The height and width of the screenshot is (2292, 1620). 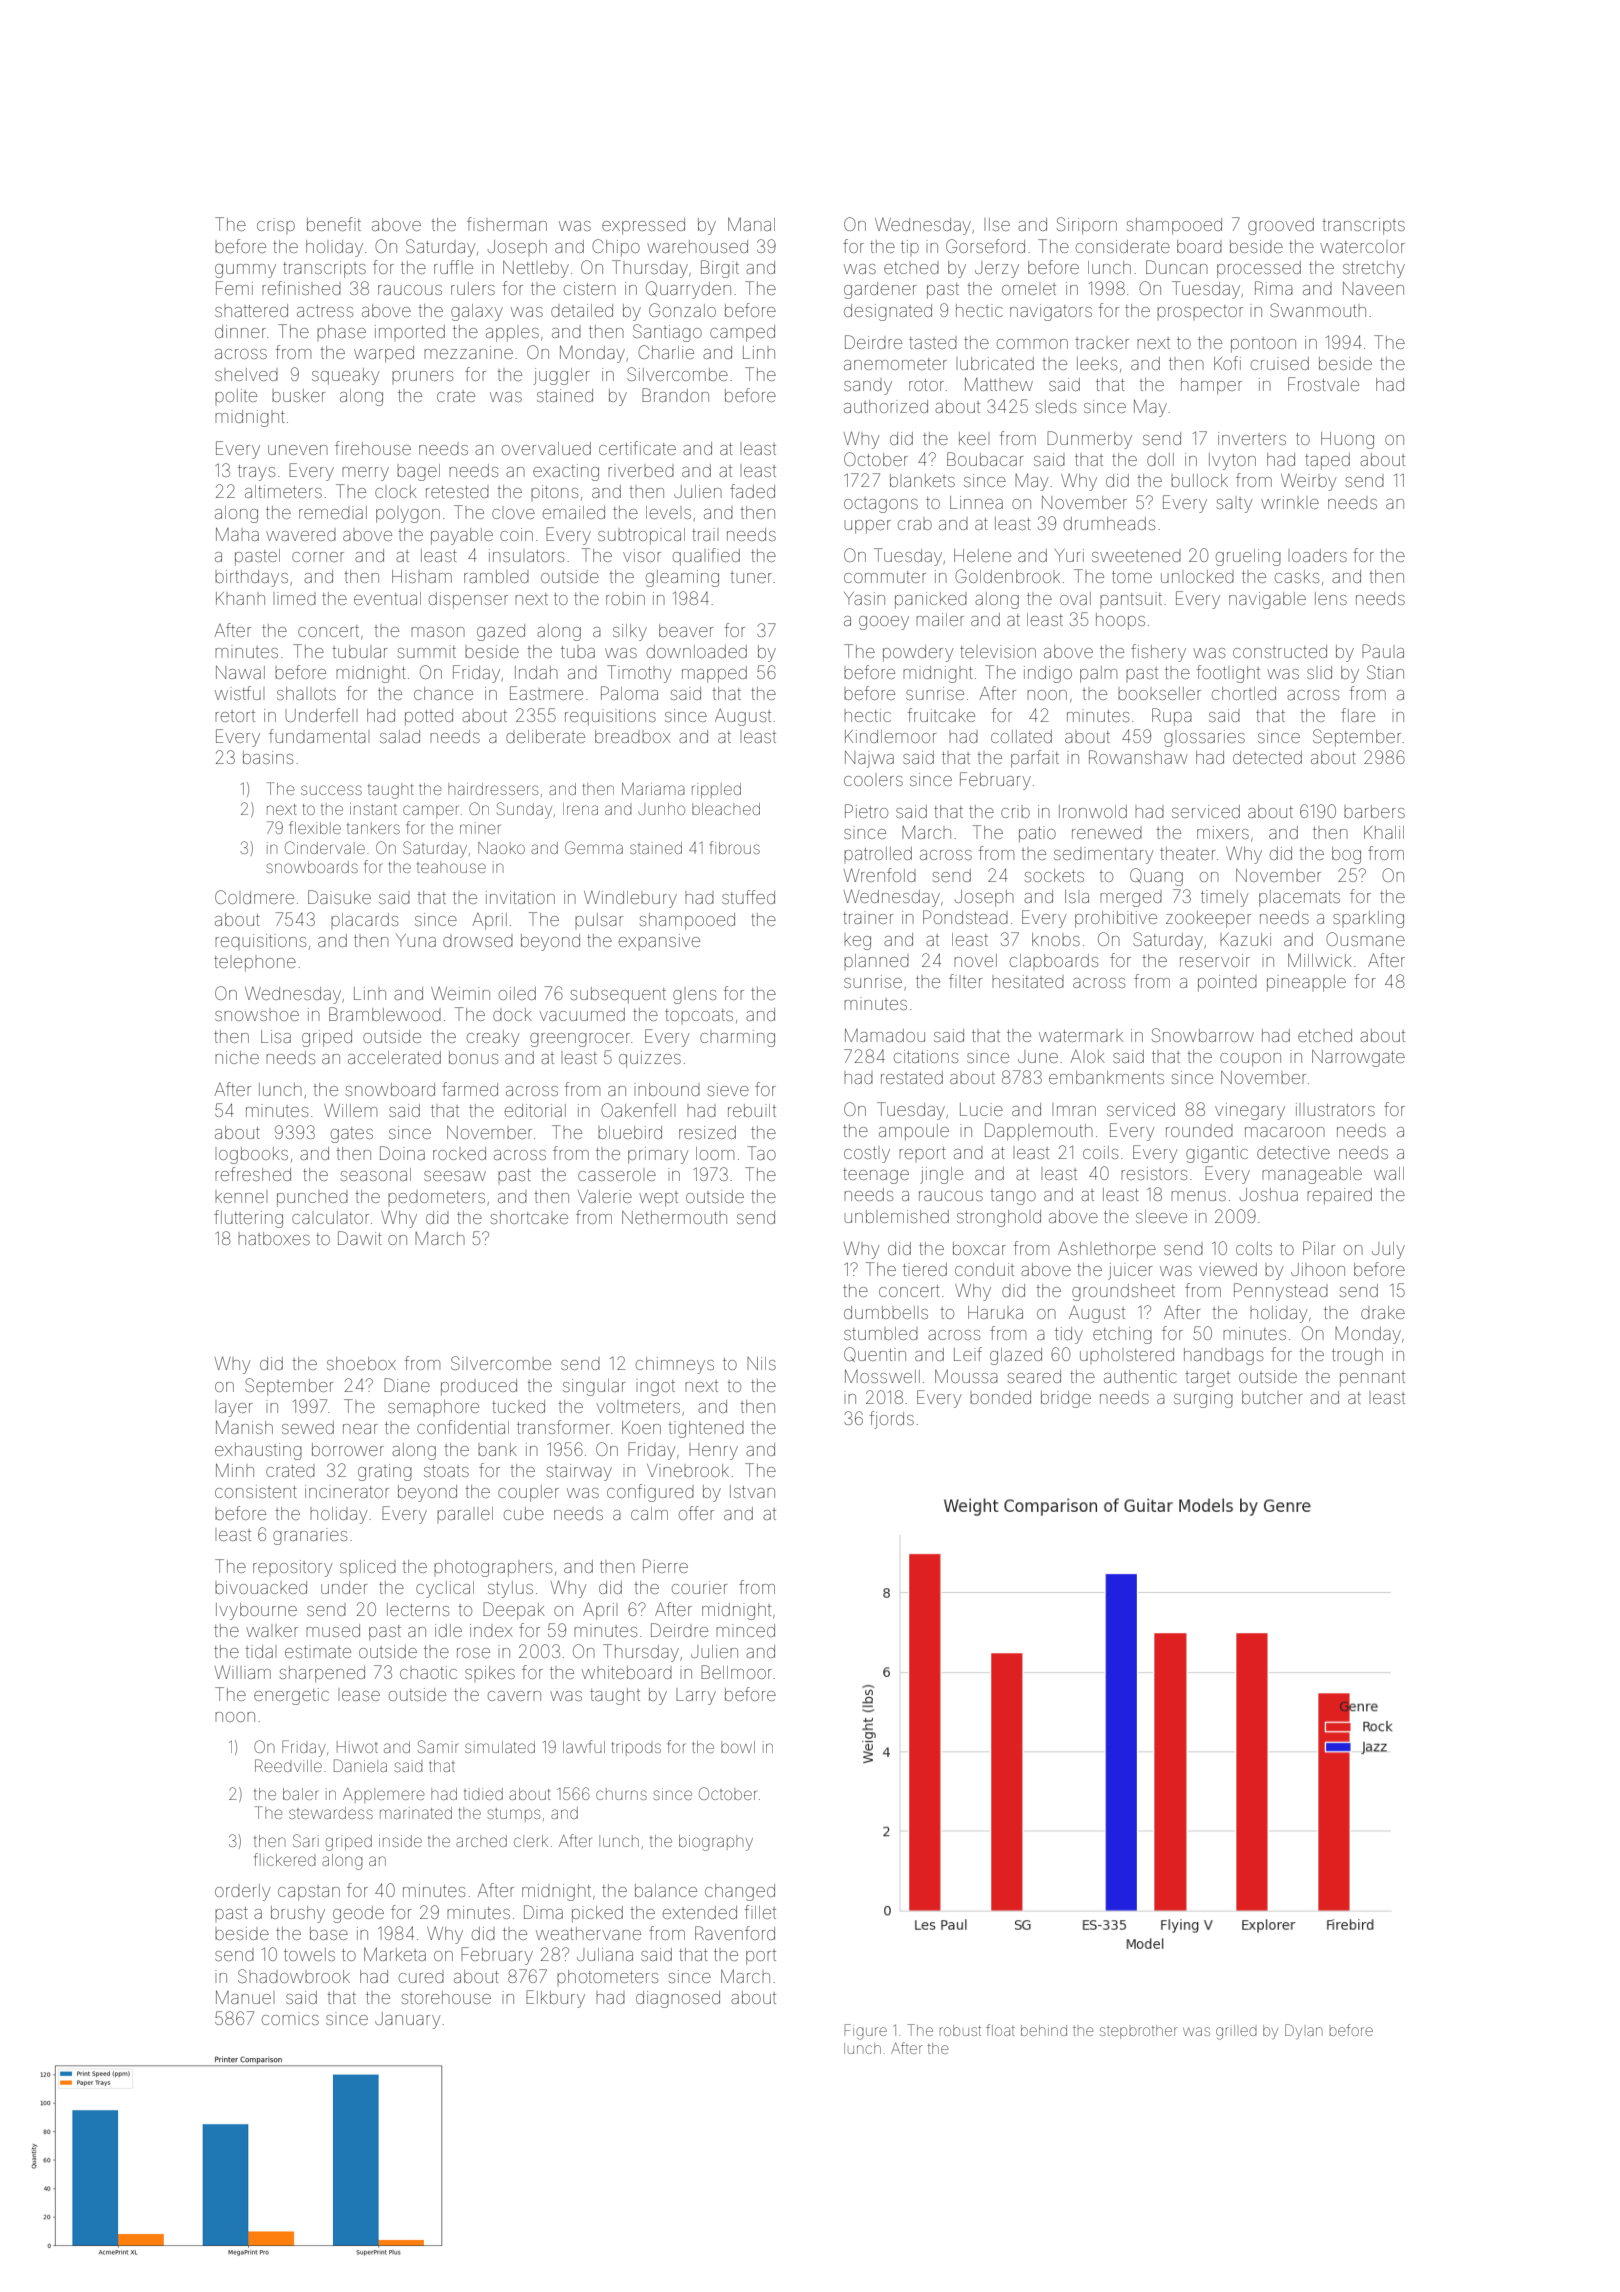 I want to click on Willem, so click(x=350, y=1110).
